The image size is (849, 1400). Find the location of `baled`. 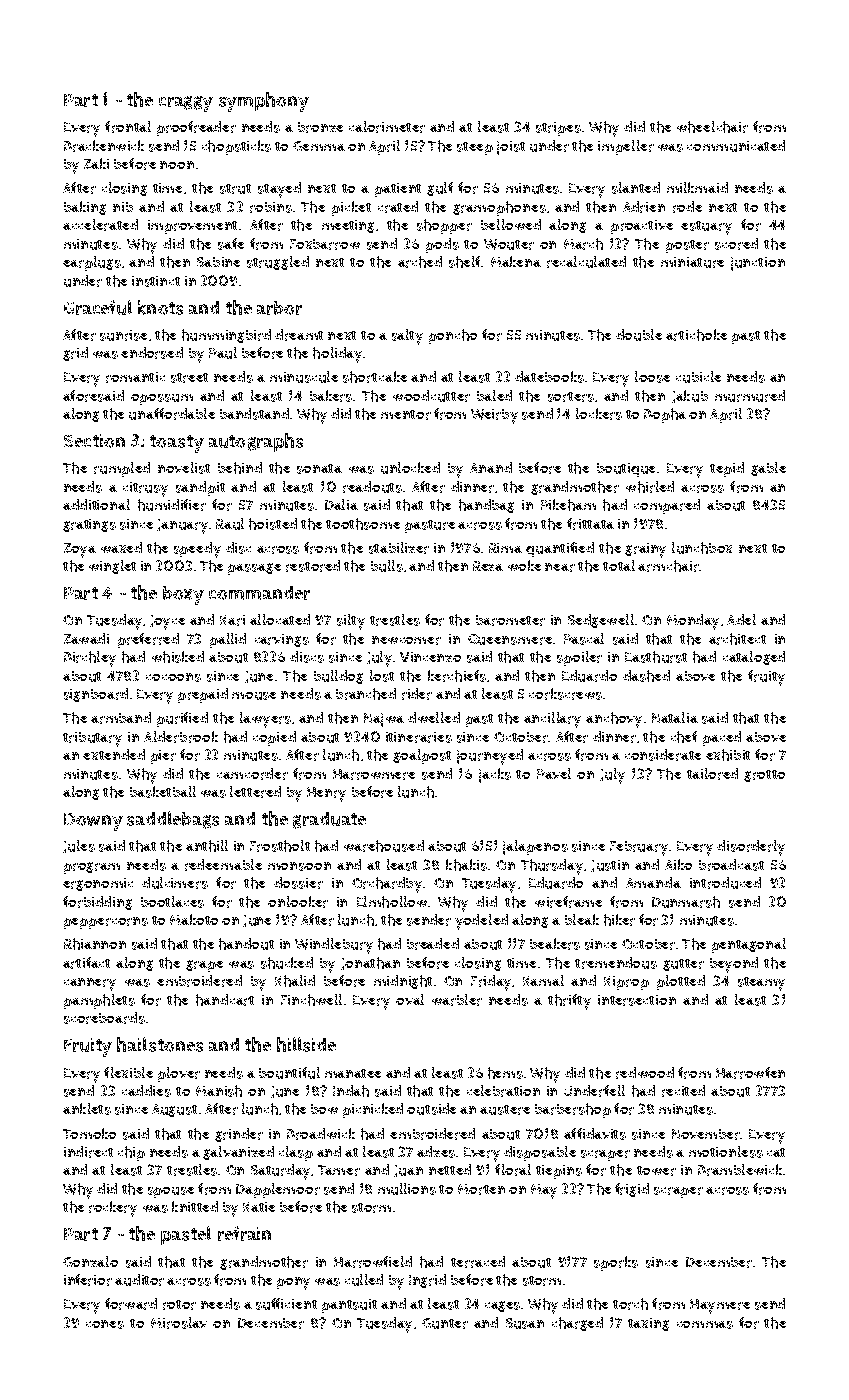

baled is located at coordinates (494, 395).
